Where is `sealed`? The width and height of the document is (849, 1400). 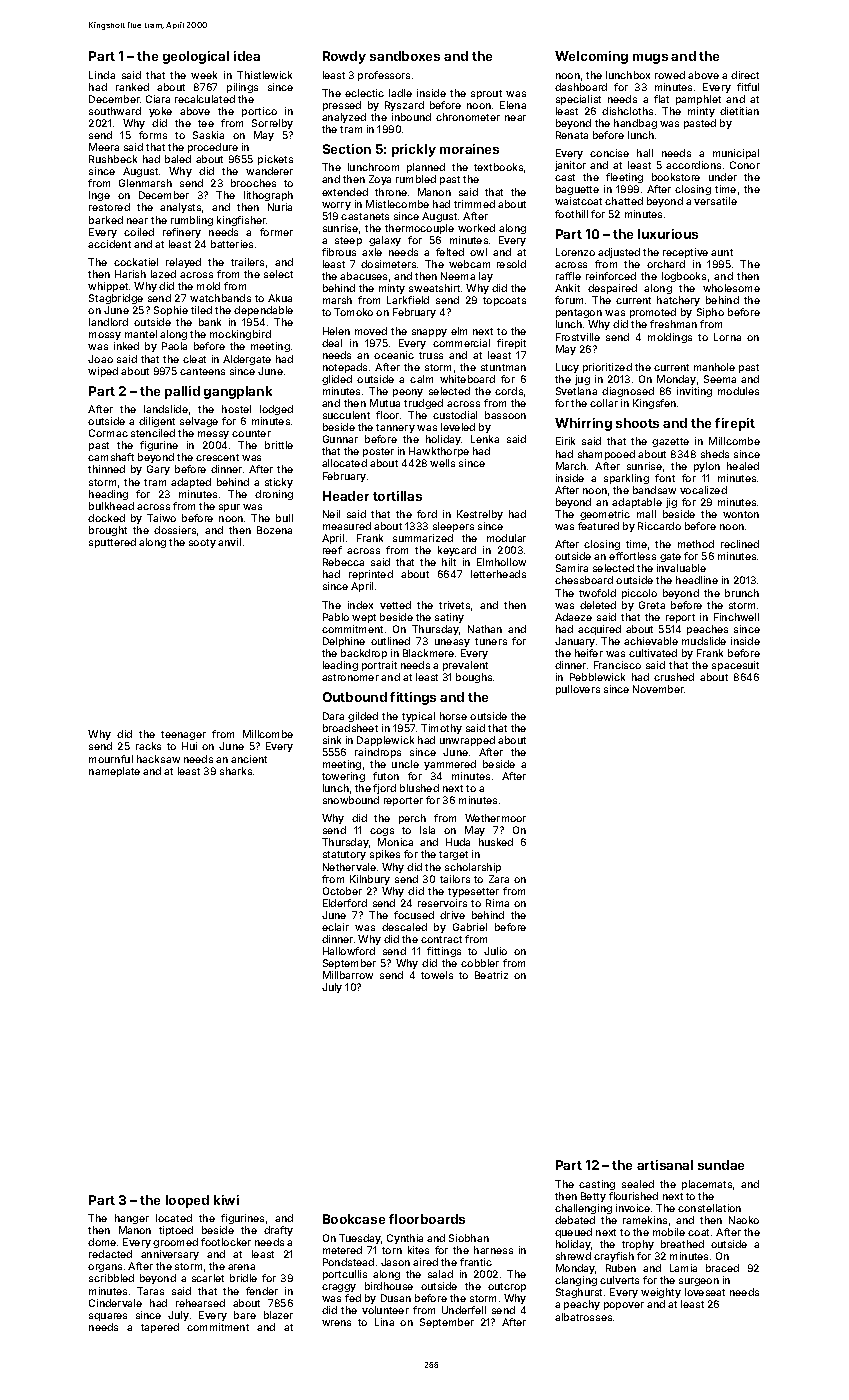 sealed is located at coordinates (638, 1184).
